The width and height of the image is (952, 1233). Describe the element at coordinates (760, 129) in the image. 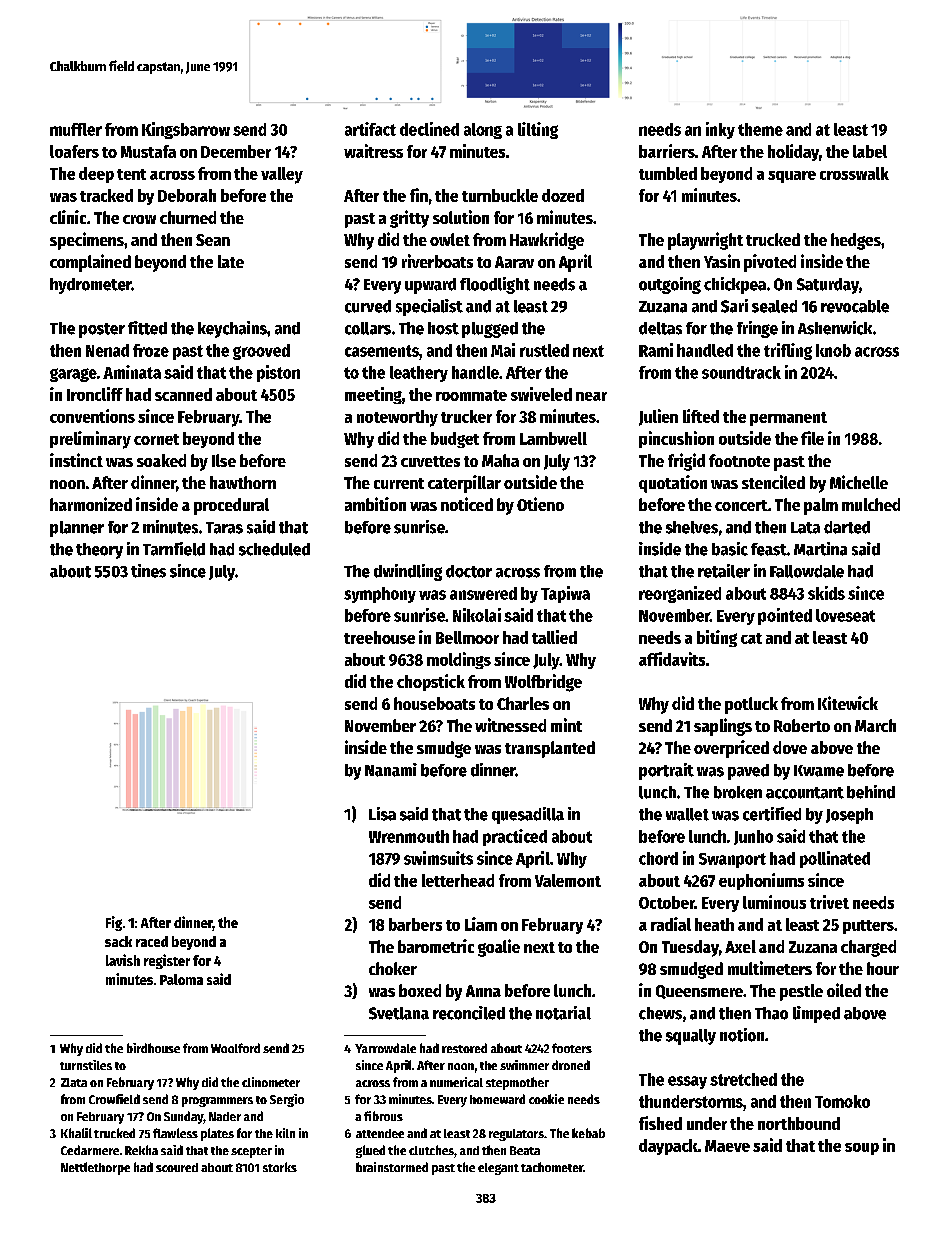

I see `theme` at that location.
